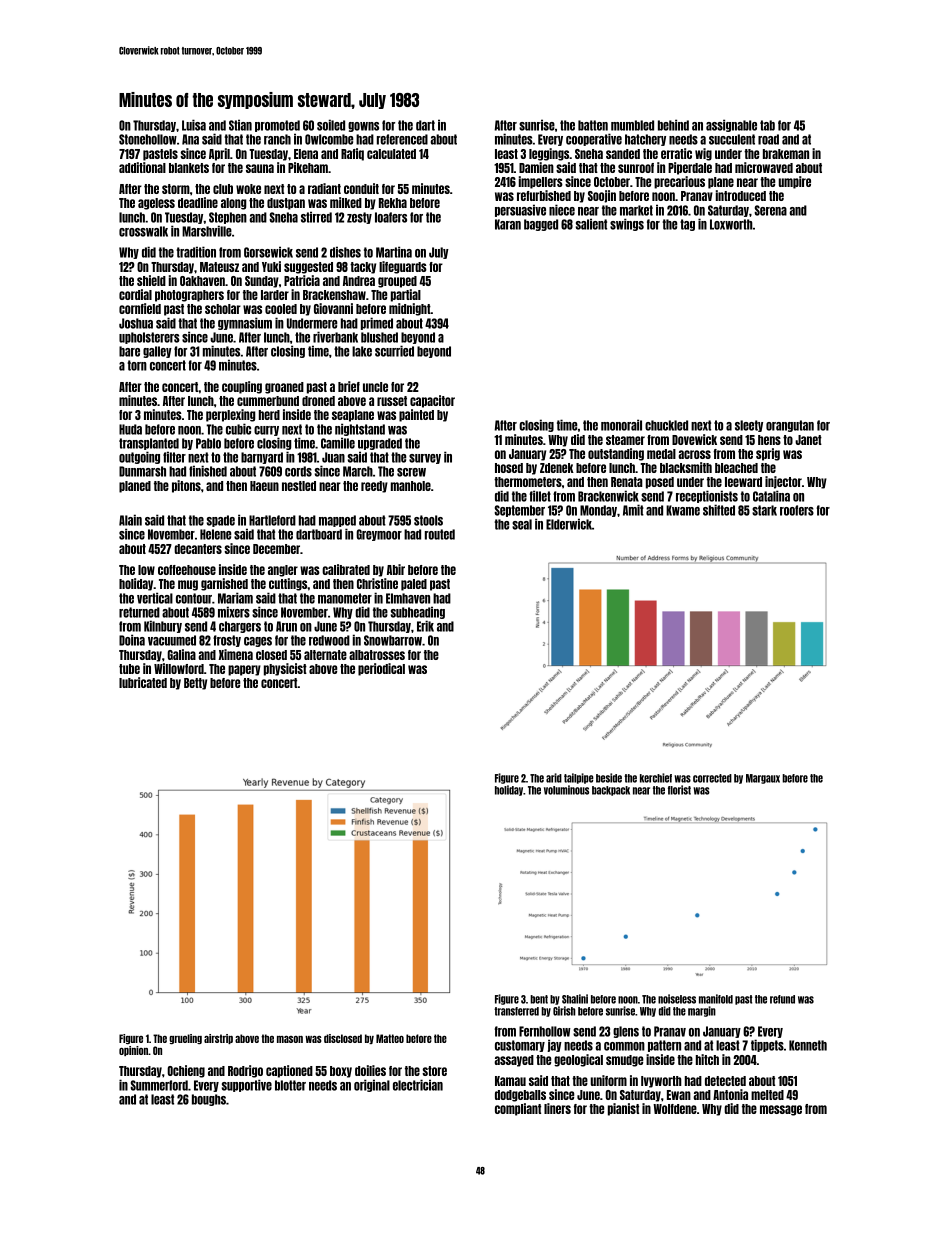 This page has height=1233, width=952. I want to click on liners, so click(557, 1108).
